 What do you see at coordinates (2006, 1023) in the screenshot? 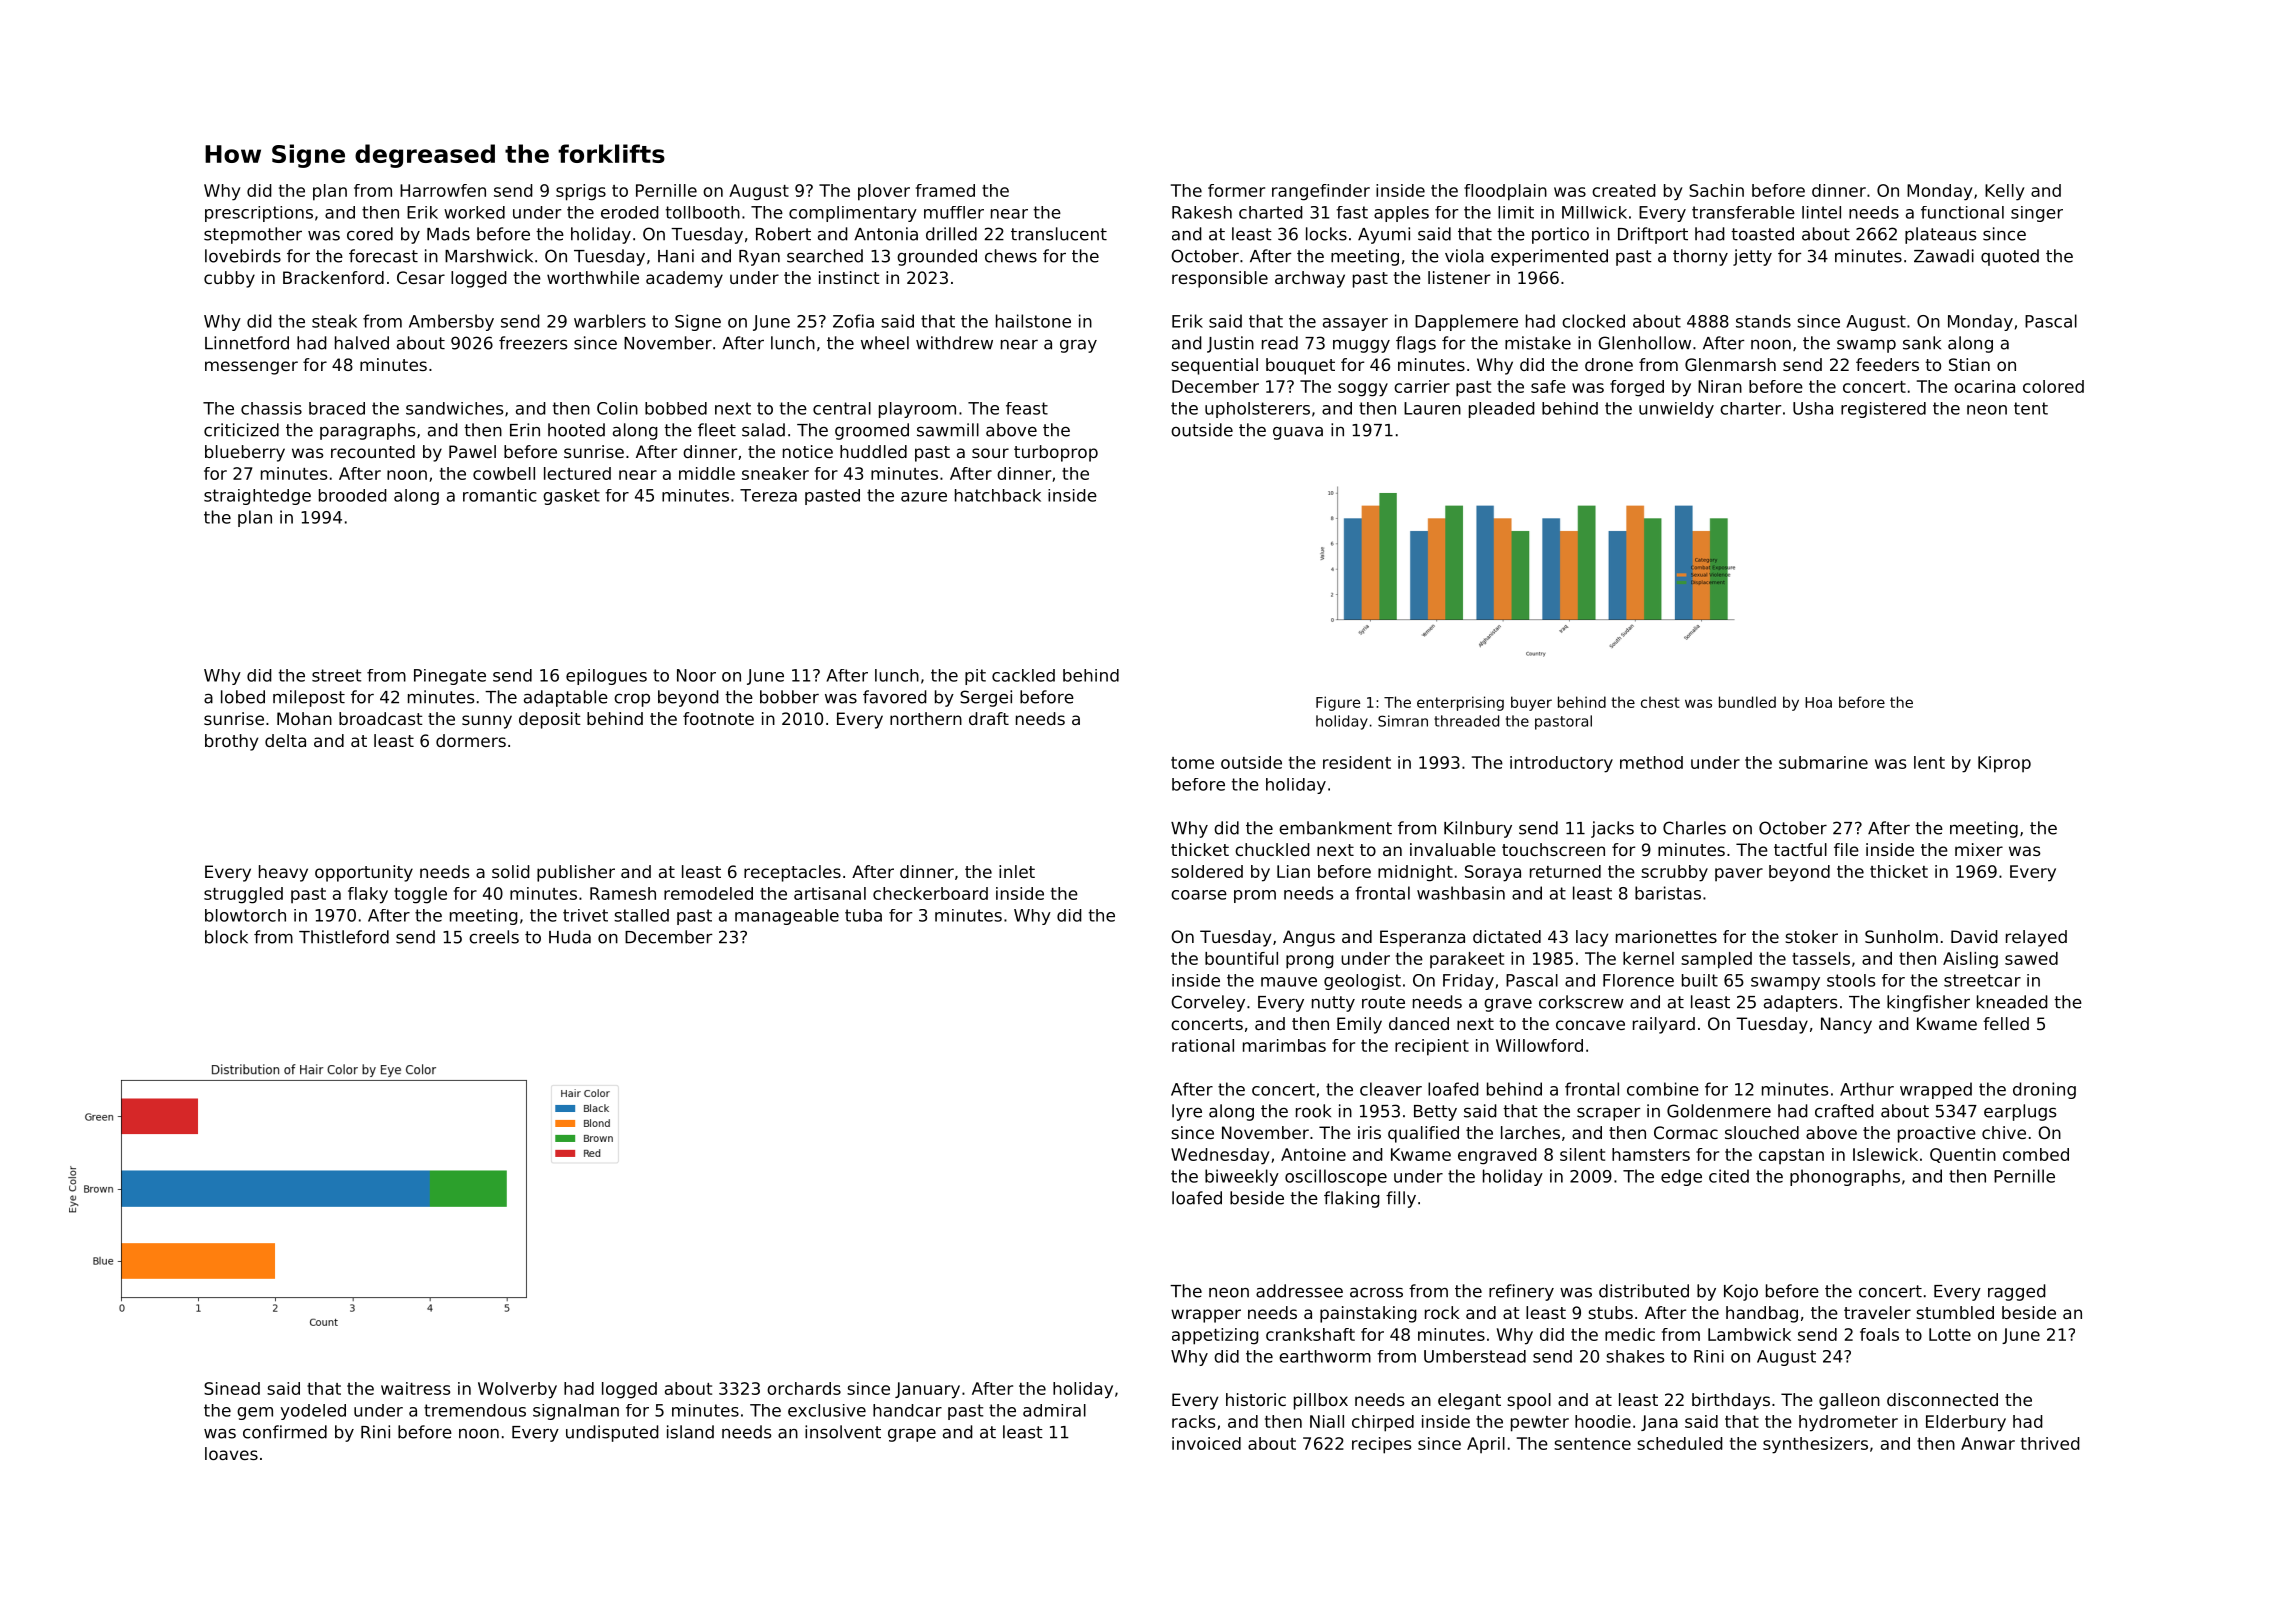
I see `felled` at bounding box center [2006, 1023].
